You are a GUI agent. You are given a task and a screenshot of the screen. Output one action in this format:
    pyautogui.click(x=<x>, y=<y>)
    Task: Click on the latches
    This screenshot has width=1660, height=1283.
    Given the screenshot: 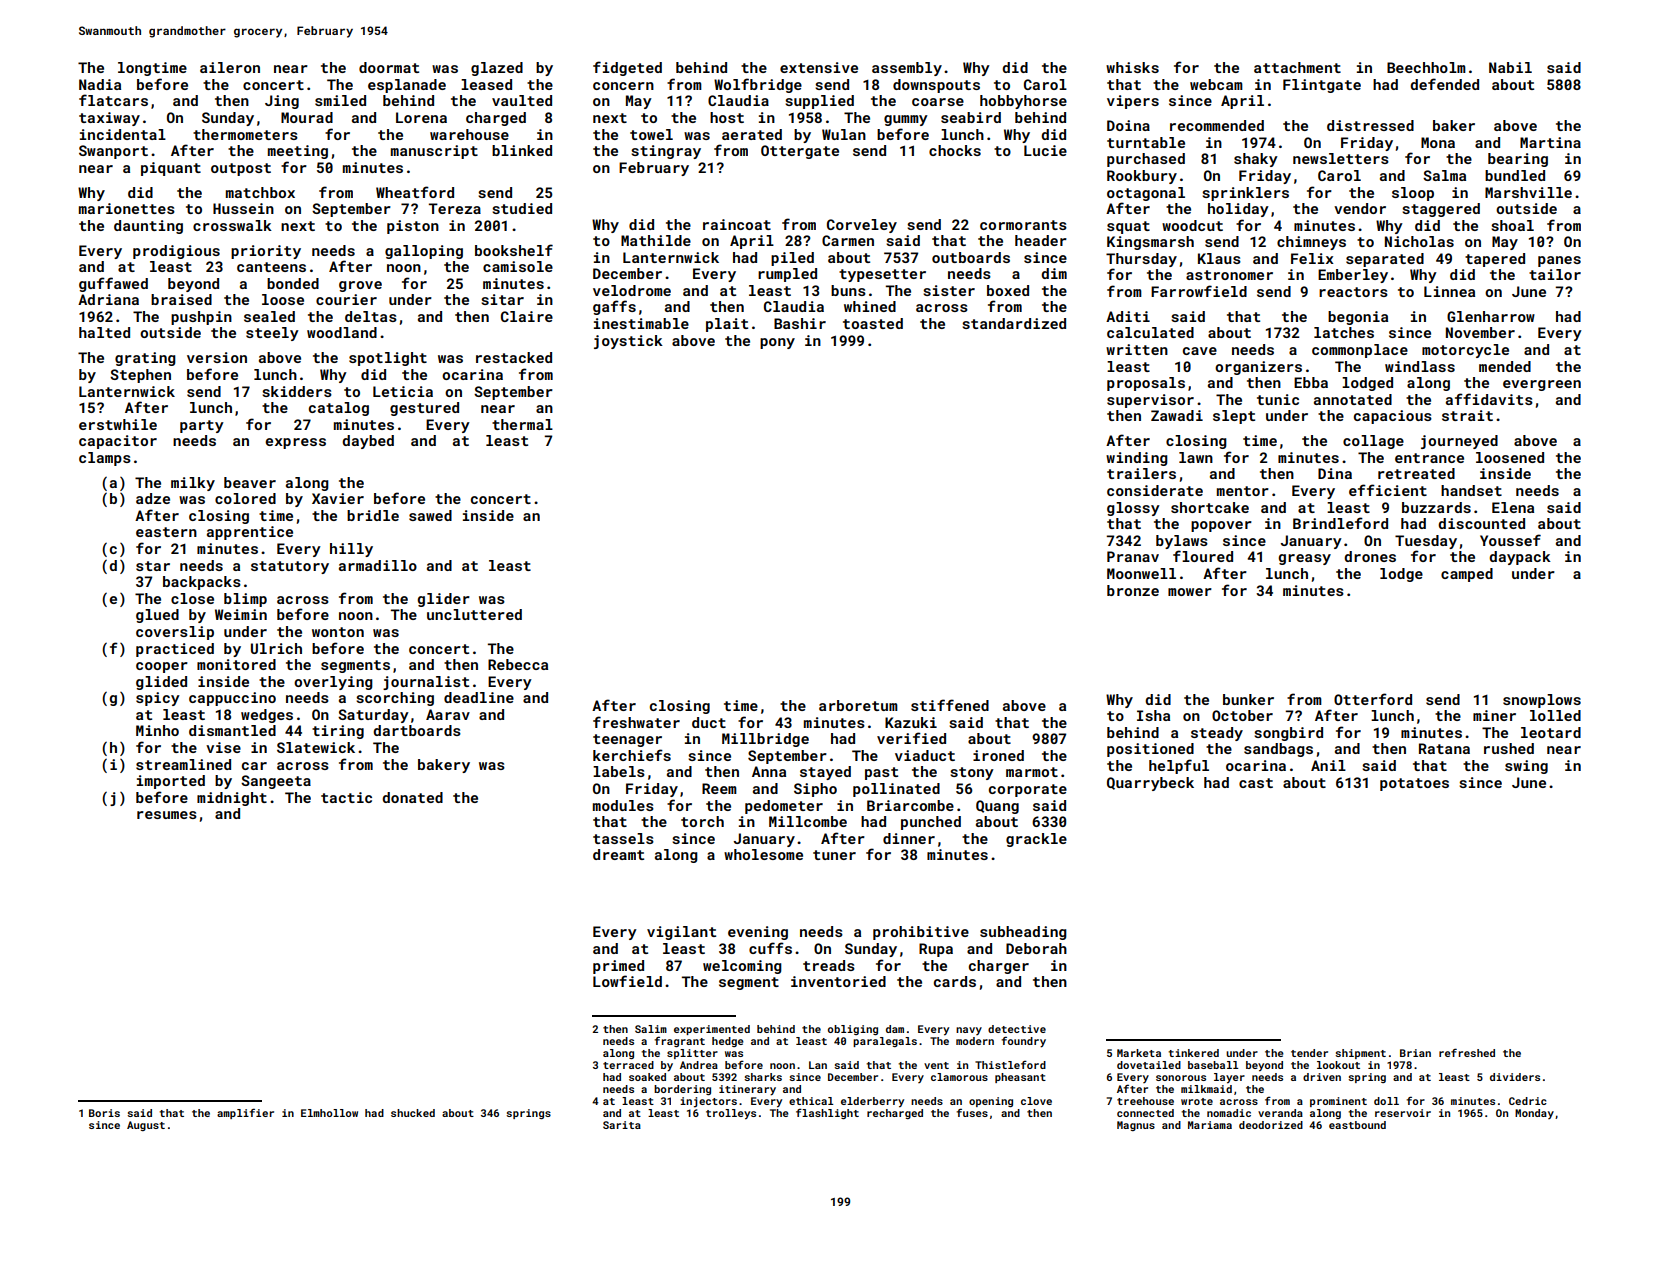 What is the action you would take?
    pyautogui.click(x=1344, y=332)
